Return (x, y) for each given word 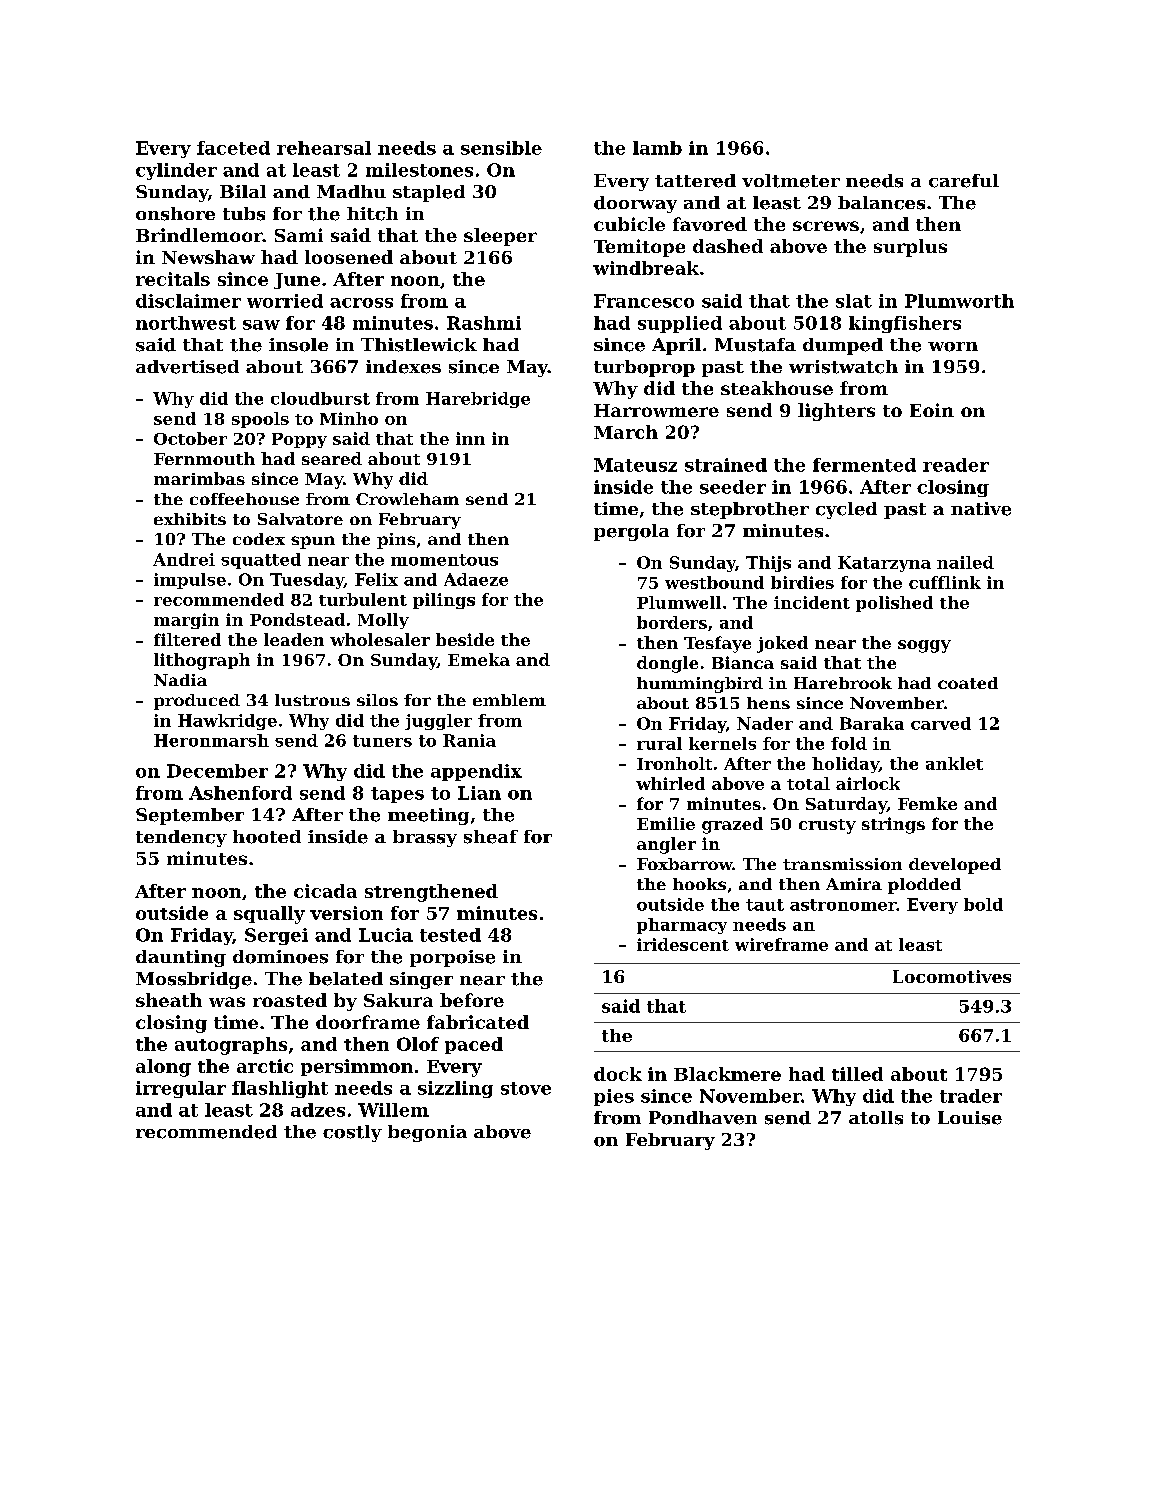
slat (854, 301)
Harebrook (843, 683)
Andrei (184, 559)
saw (261, 325)
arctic (265, 1066)
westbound (714, 582)
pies (614, 1097)
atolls (876, 1118)
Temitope (639, 248)
